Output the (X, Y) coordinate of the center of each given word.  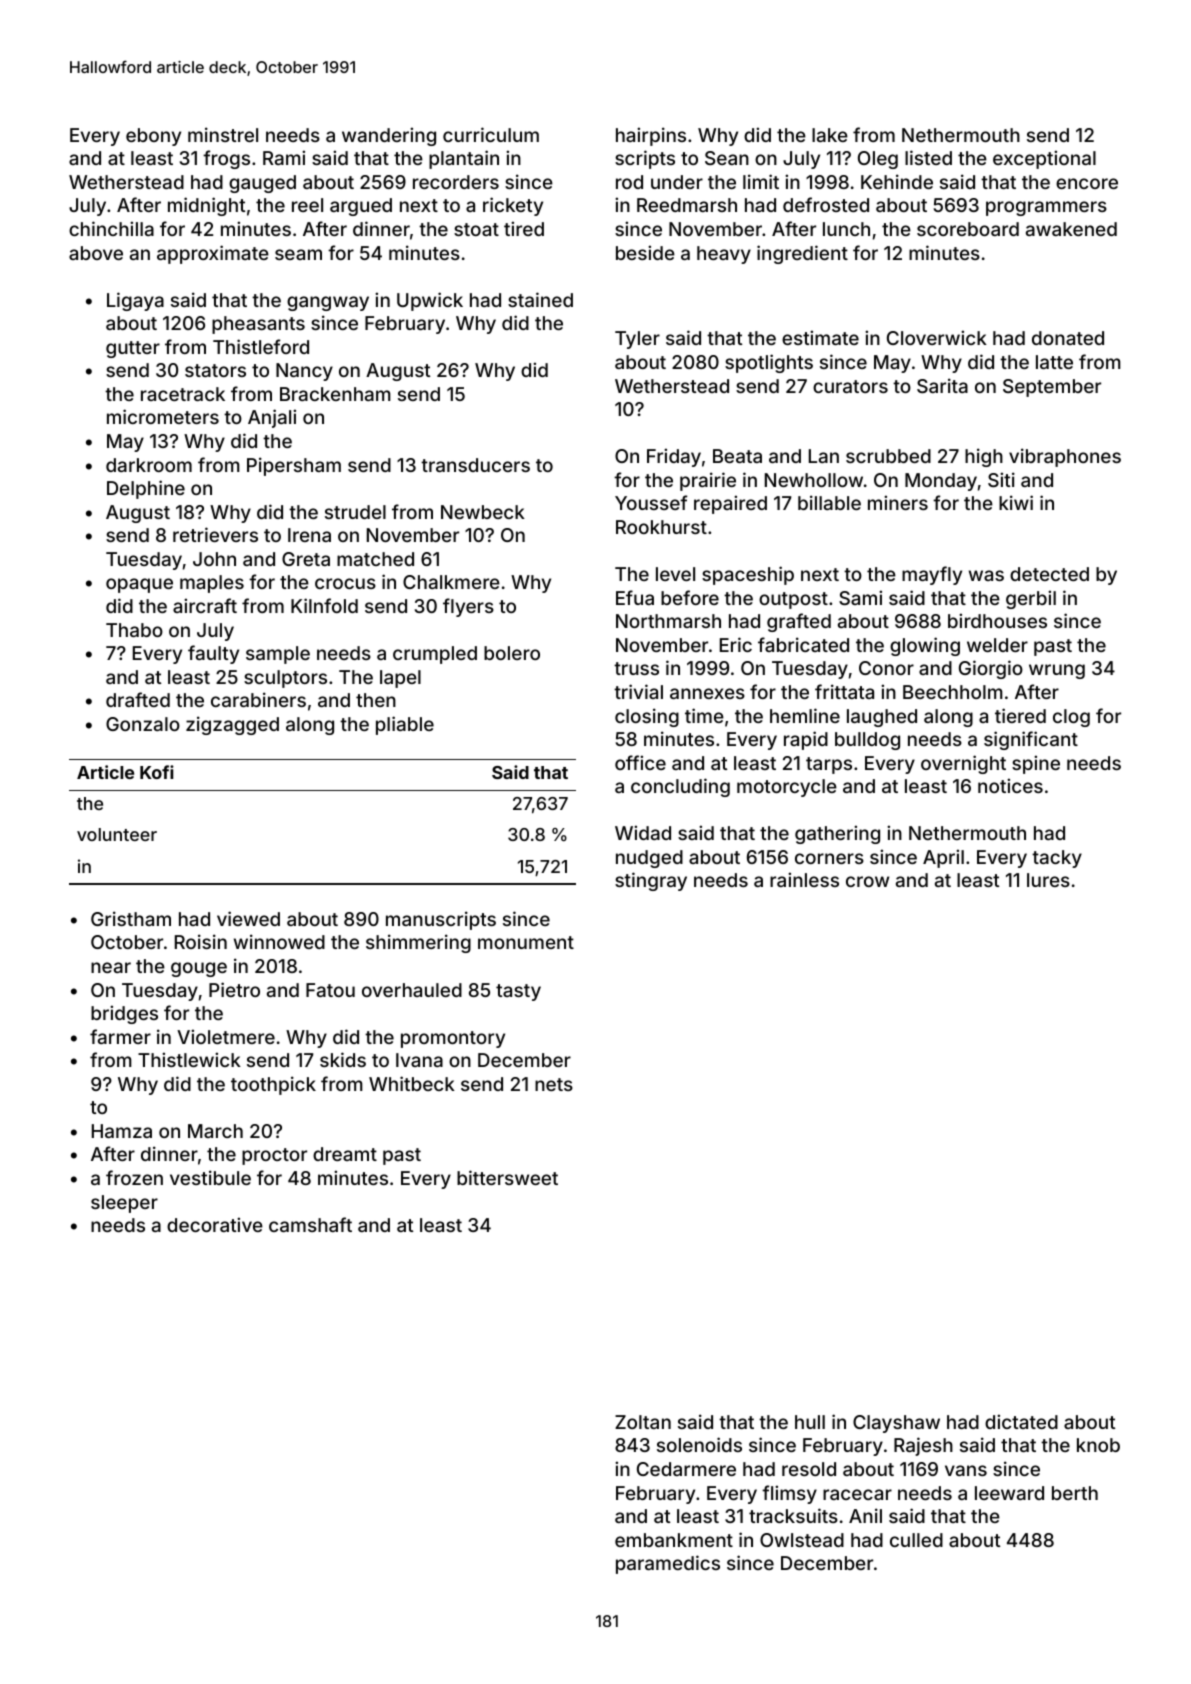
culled (916, 1540)
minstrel (223, 134)
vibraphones (1065, 457)
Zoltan (643, 1422)
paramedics (668, 1564)
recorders (456, 182)
